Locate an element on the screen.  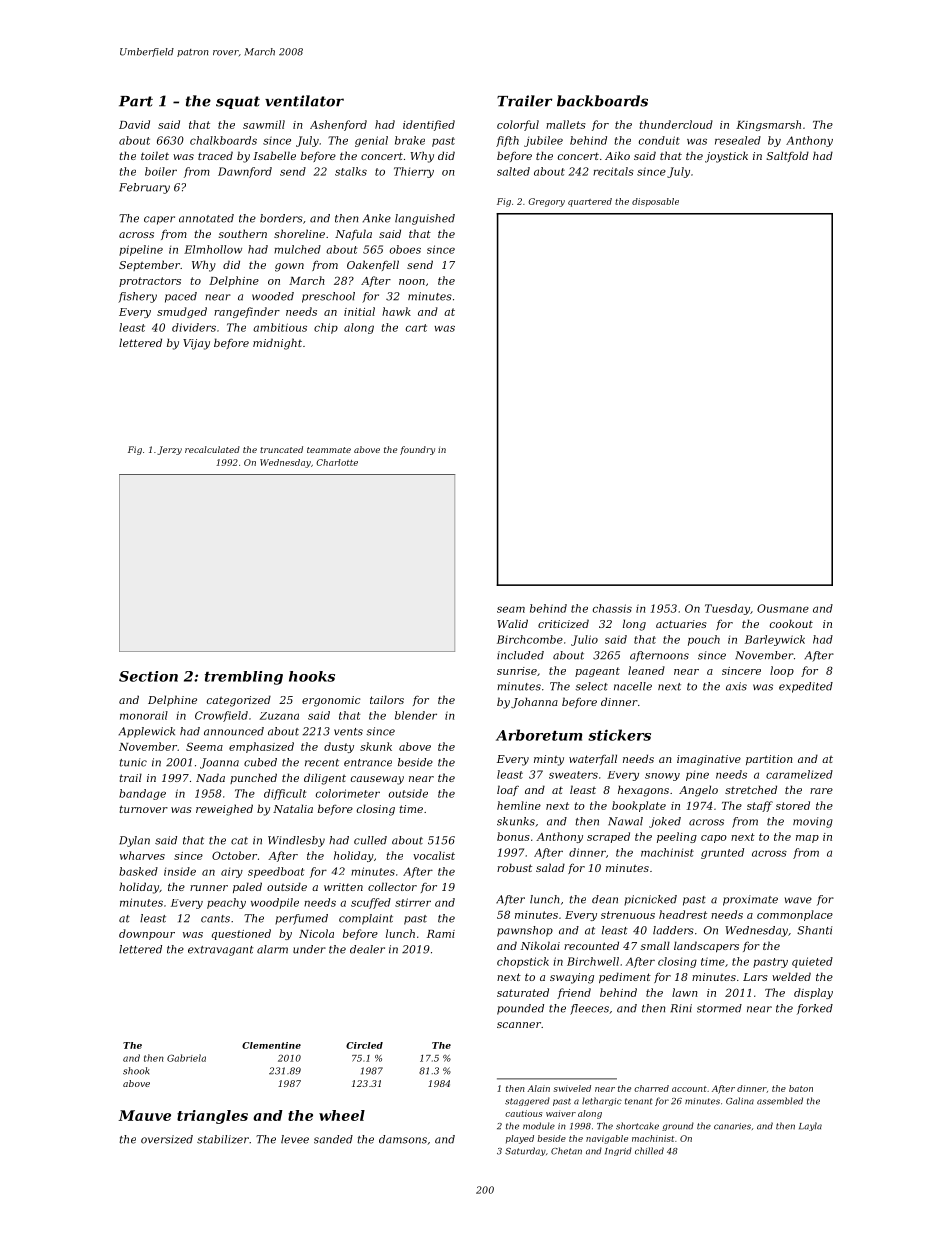
picnicked is located at coordinates (650, 900).
